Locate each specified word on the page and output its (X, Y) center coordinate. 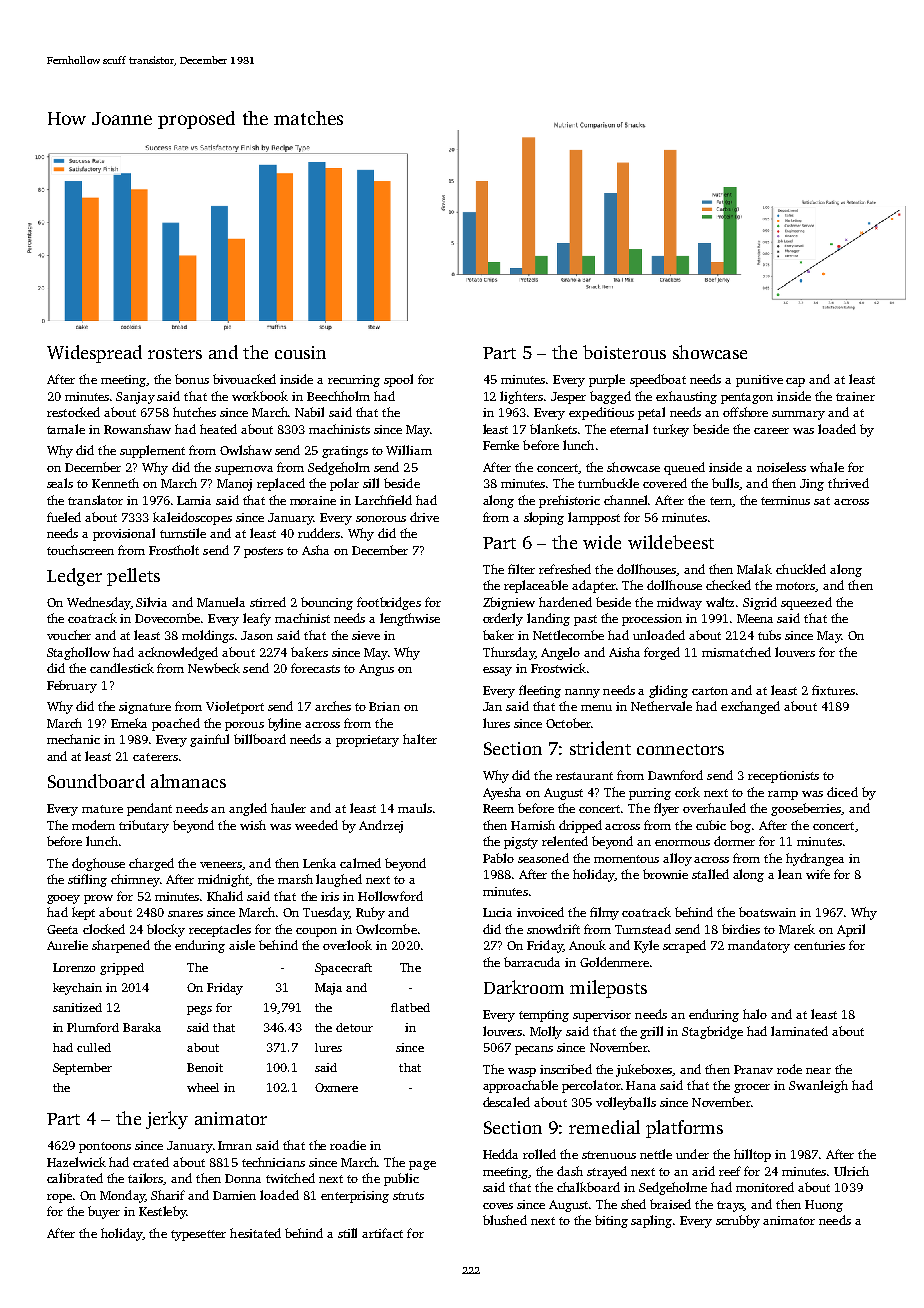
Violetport (235, 707)
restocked (73, 412)
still (347, 1233)
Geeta (62, 929)
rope (59, 1198)
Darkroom (524, 987)
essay (497, 671)
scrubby (738, 1221)
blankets (553, 429)
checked (728, 585)
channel (626, 500)
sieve (366, 635)
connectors (680, 749)
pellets (133, 577)
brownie (665, 874)
